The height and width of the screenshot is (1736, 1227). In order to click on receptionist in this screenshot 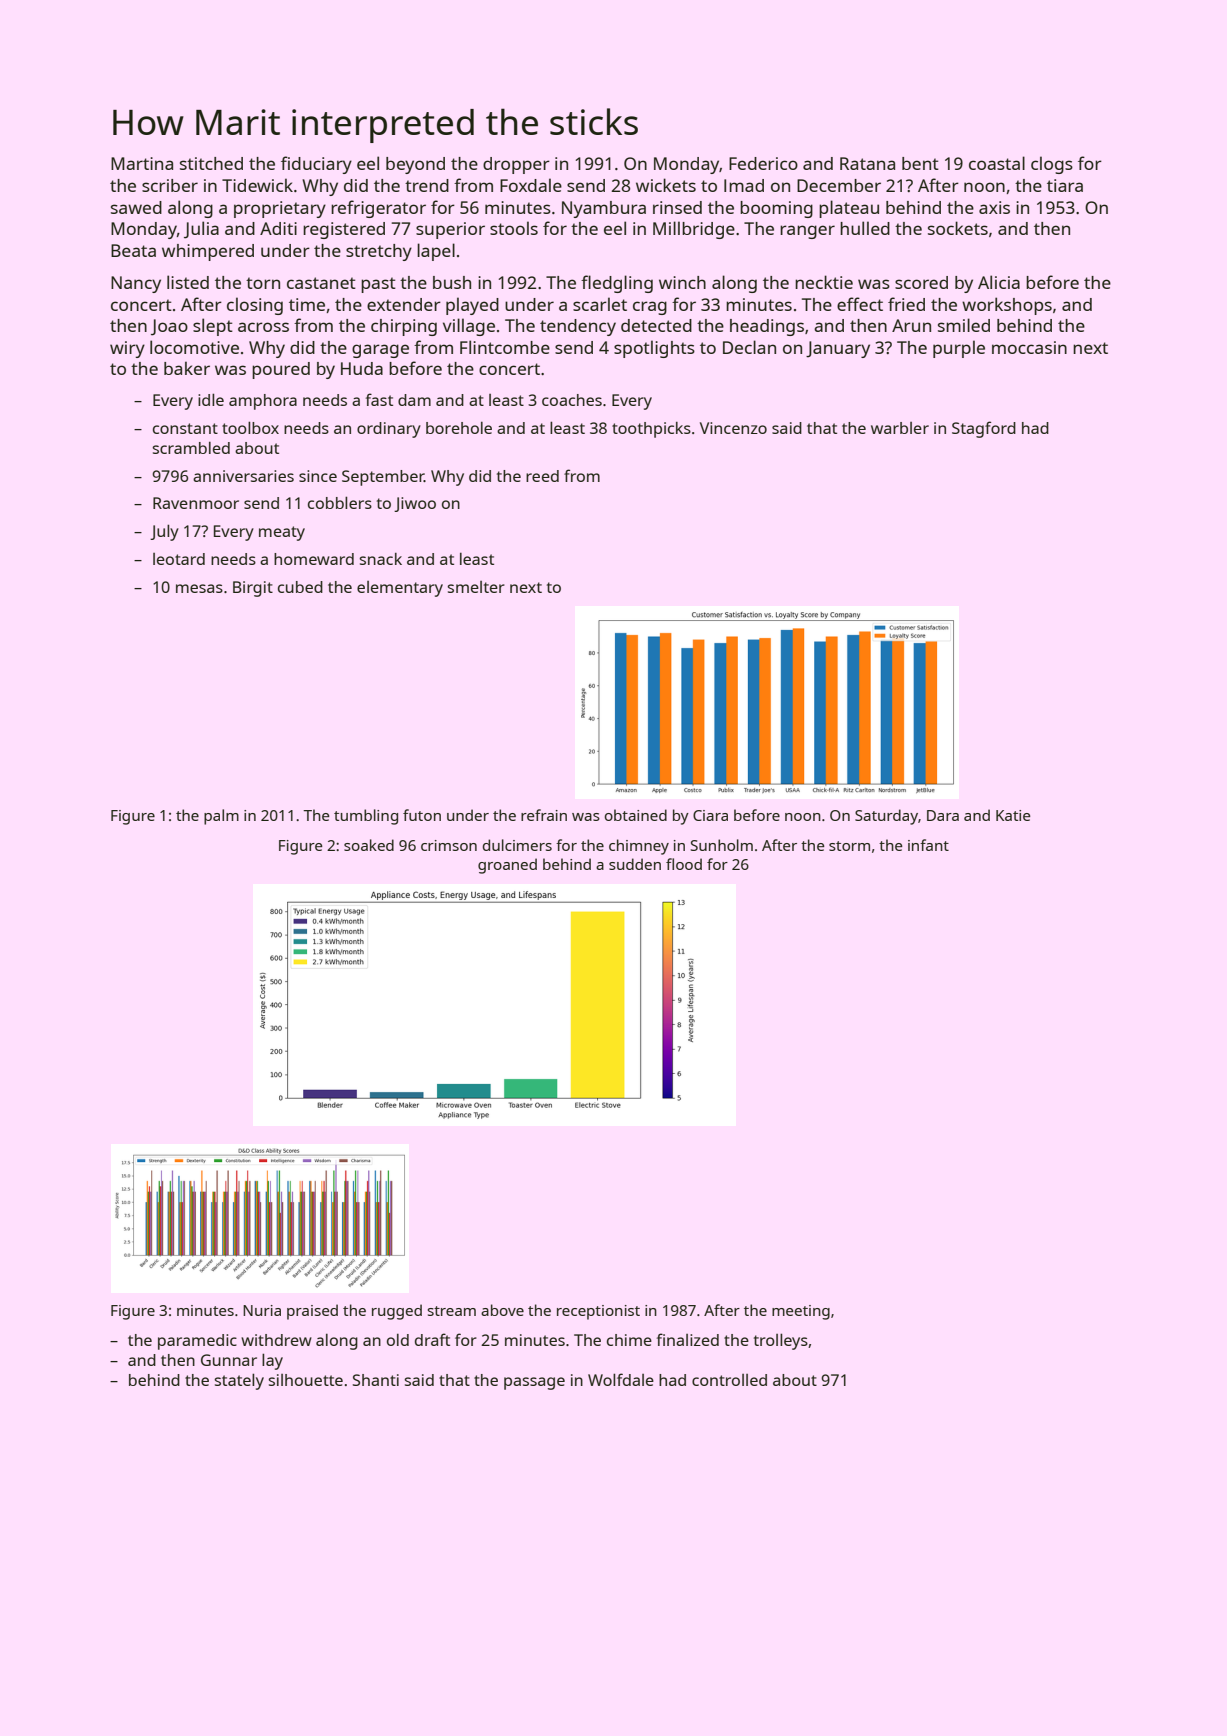, I will do `click(598, 1312)`.
